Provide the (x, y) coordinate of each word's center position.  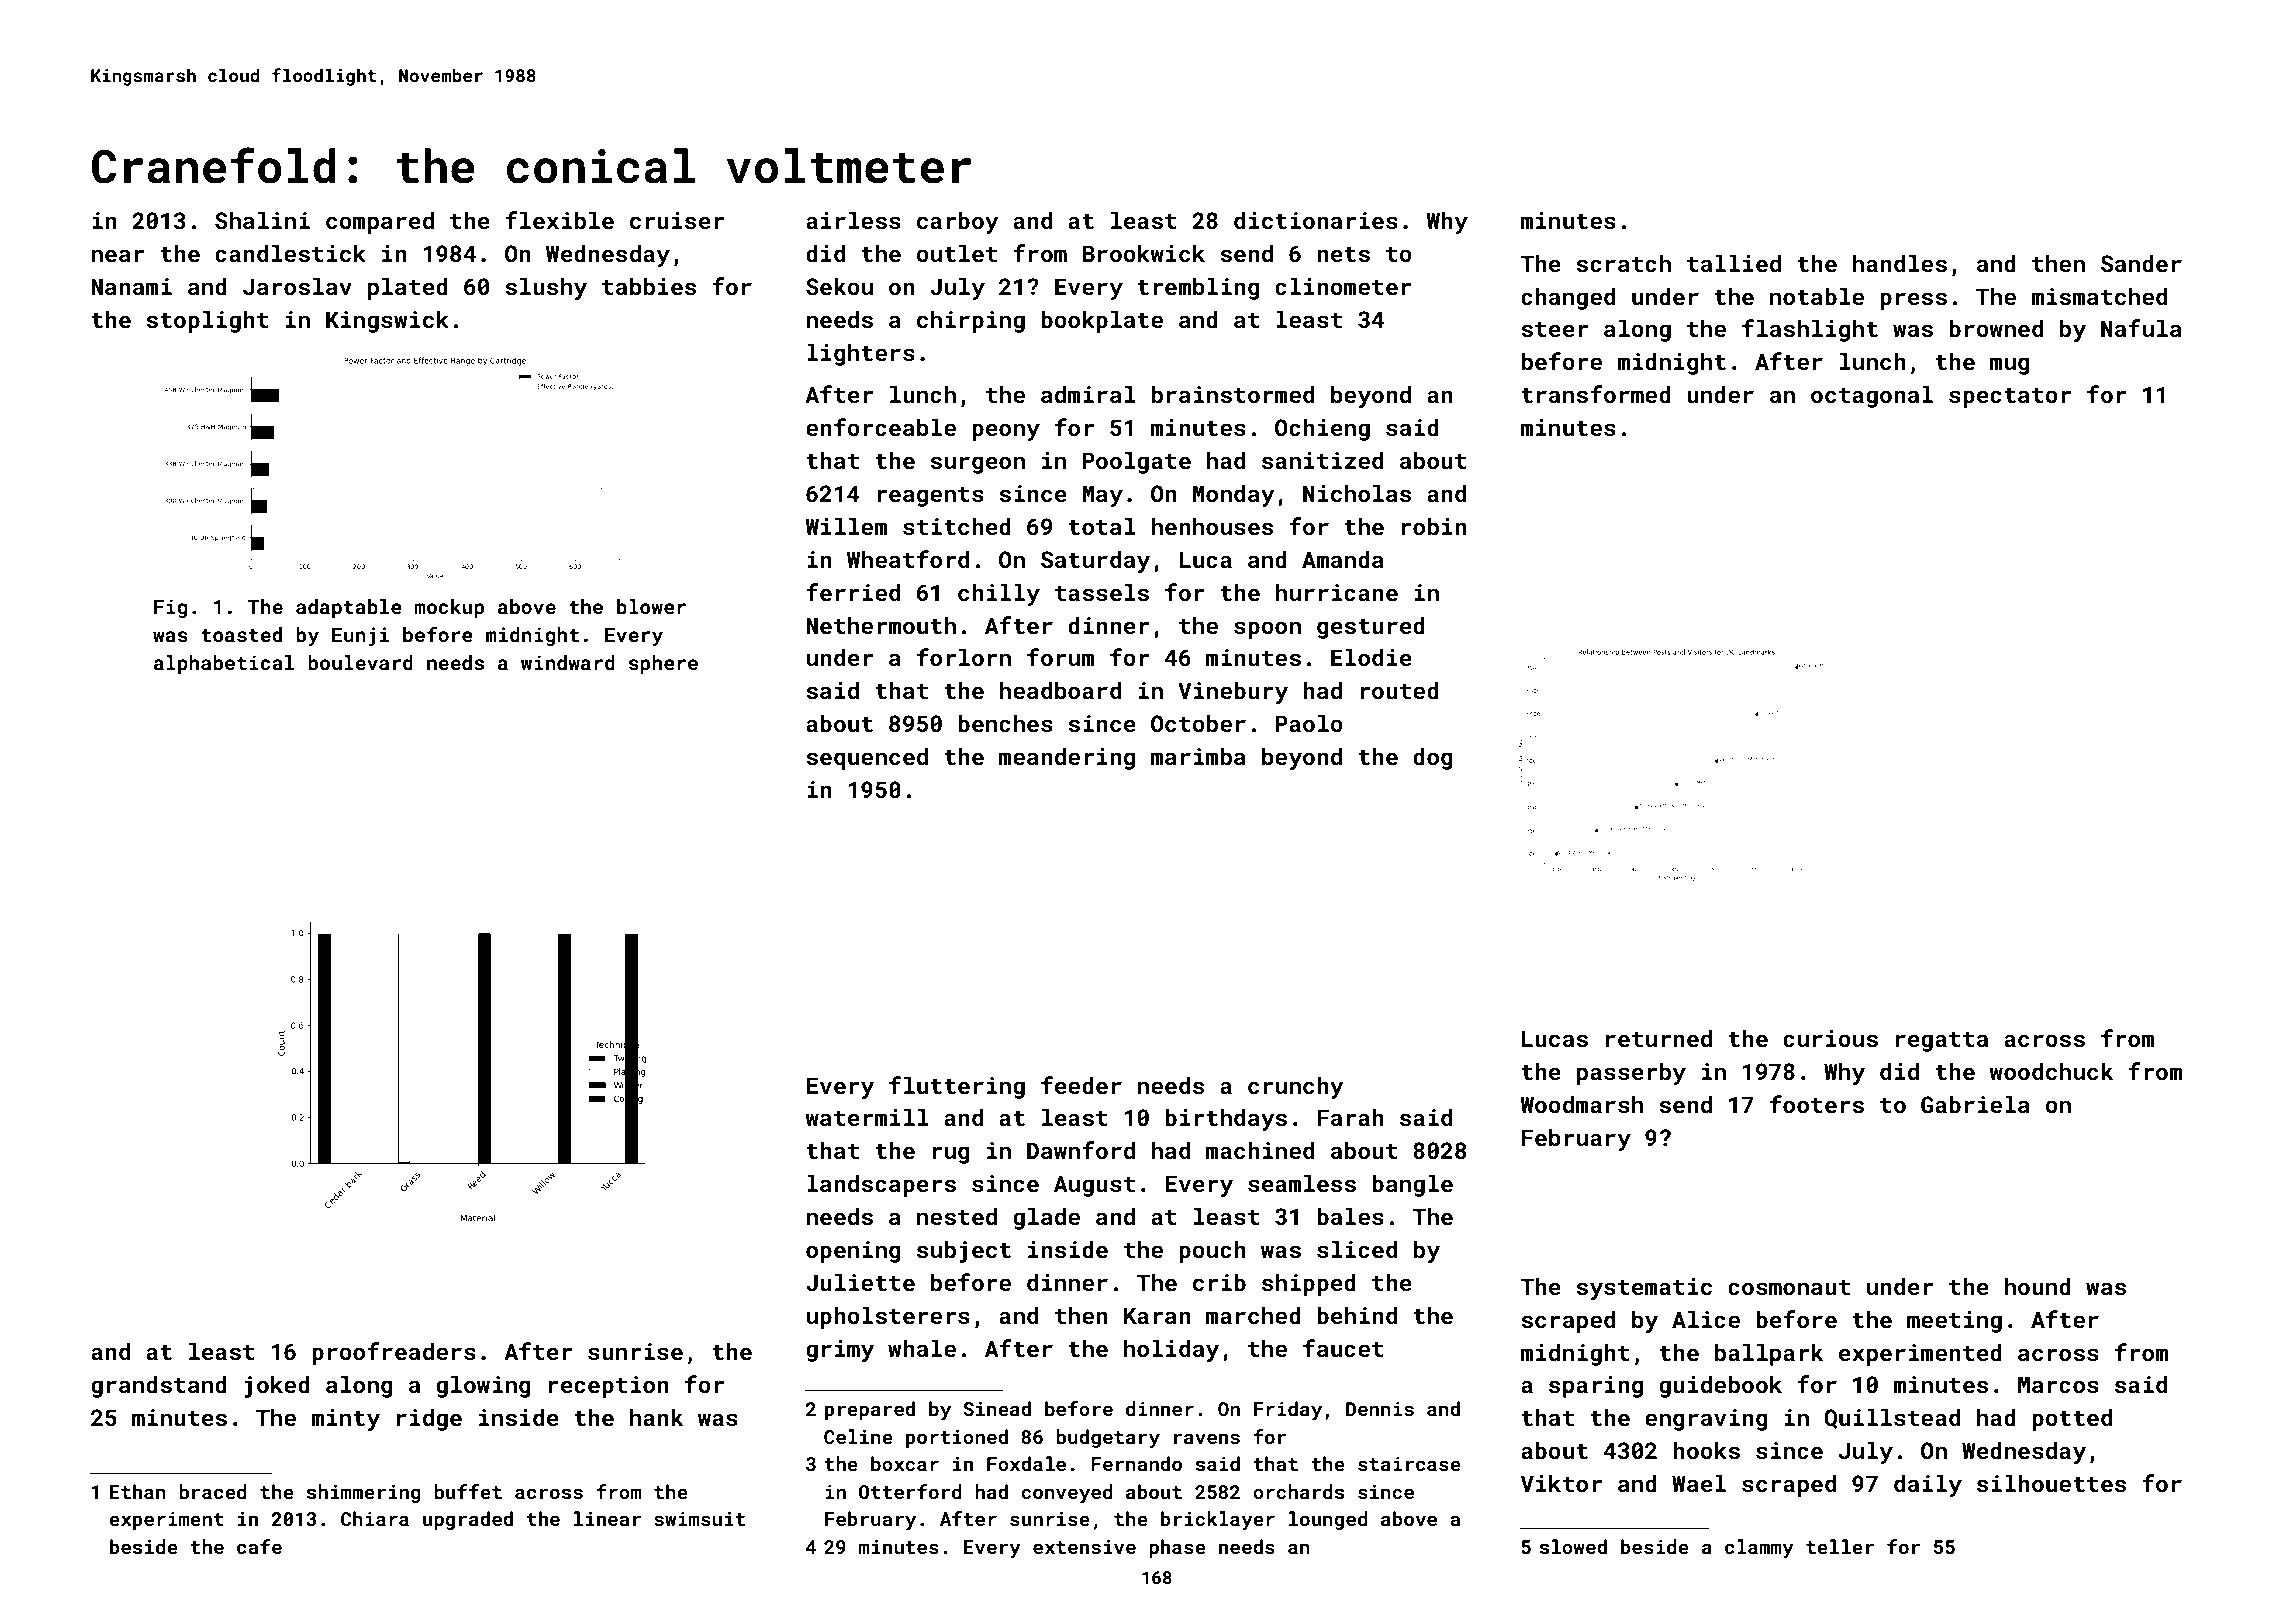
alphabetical (224, 664)
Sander (2141, 263)
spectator (2010, 398)
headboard (1060, 690)
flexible (559, 220)
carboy (958, 222)
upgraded (468, 1520)
